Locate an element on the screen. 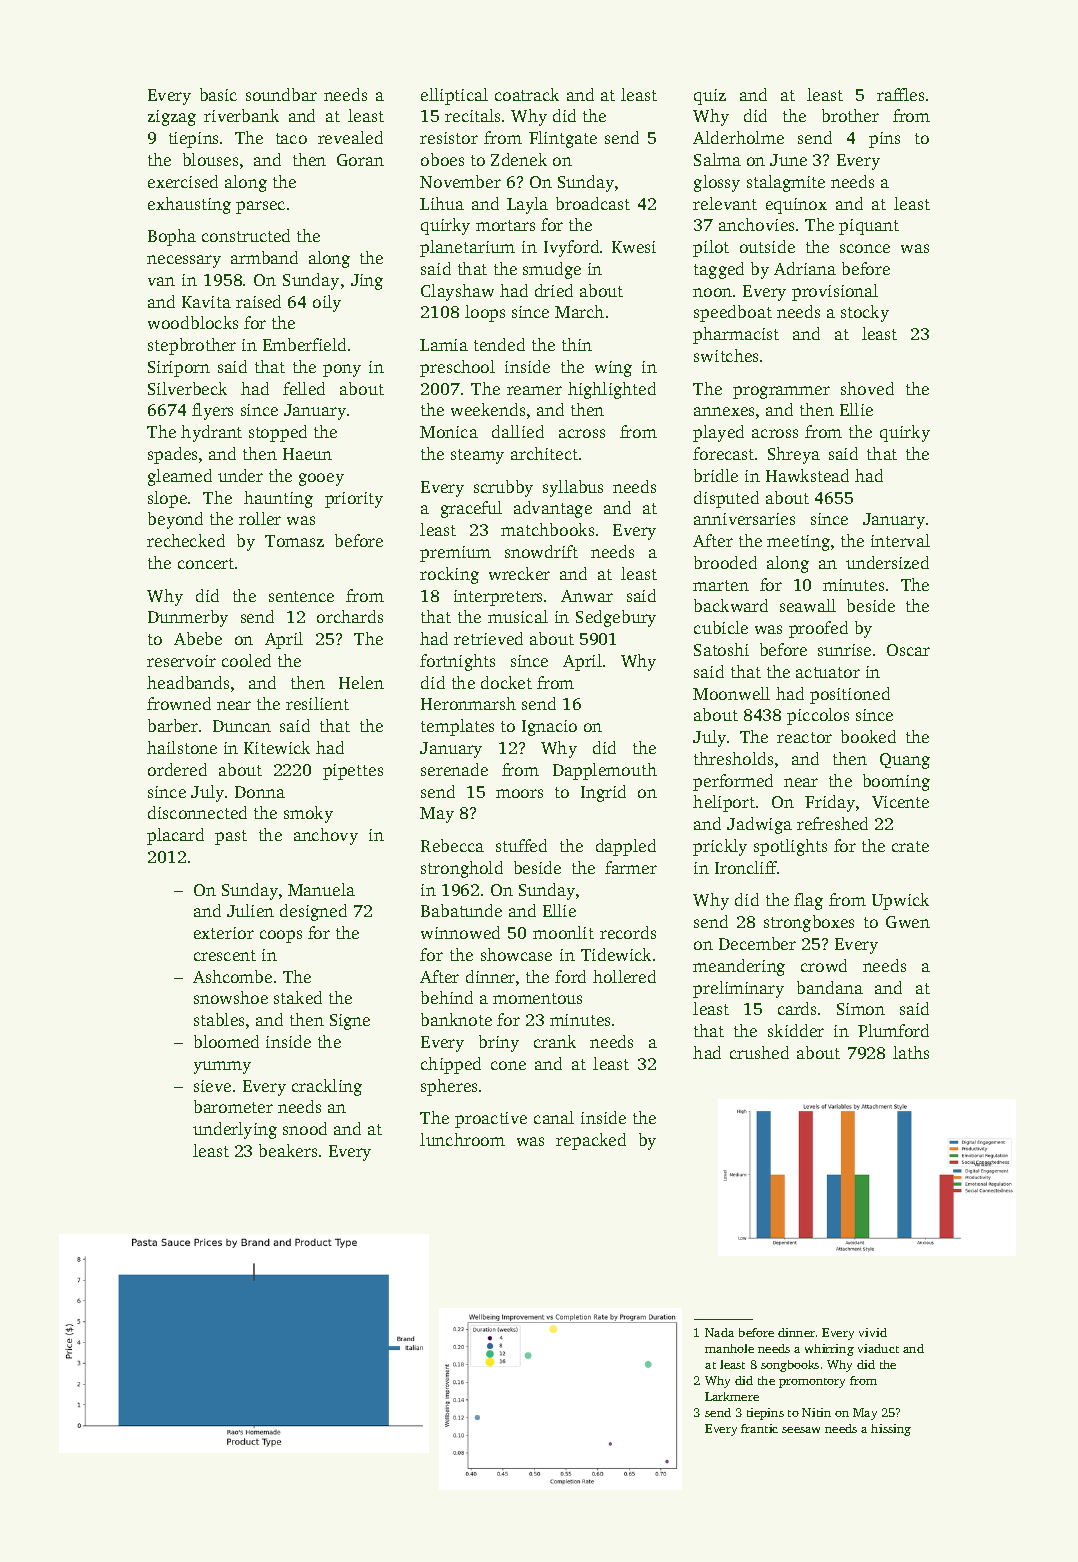 The height and width of the screenshot is (1562, 1078). behind is located at coordinates (447, 997).
